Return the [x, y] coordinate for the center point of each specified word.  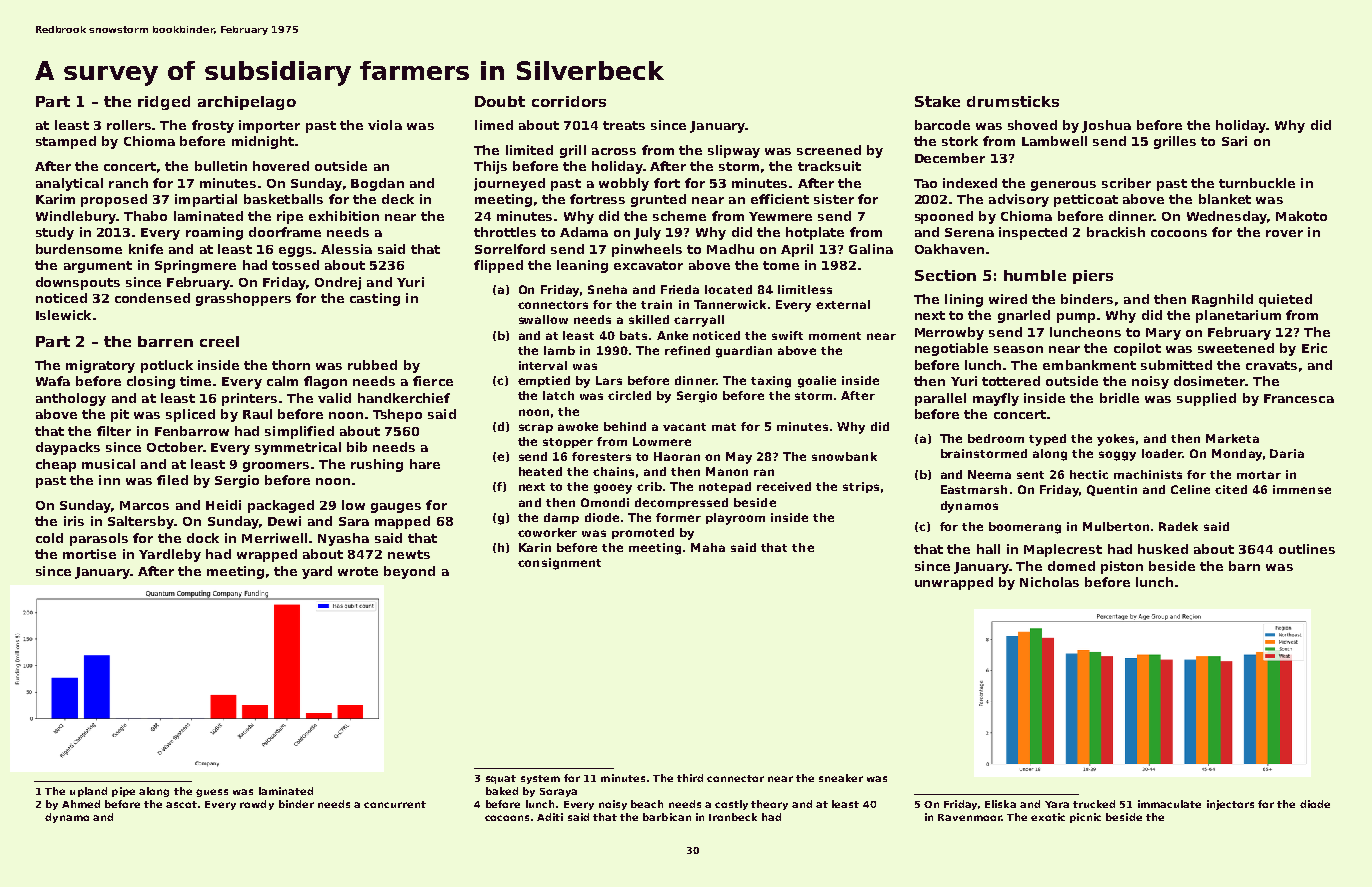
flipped [498, 266]
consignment [559, 564]
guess [212, 793]
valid [334, 398]
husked [1163, 549]
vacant [684, 427]
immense [1302, 489]
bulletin [221, 166]
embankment [1089, 365]
